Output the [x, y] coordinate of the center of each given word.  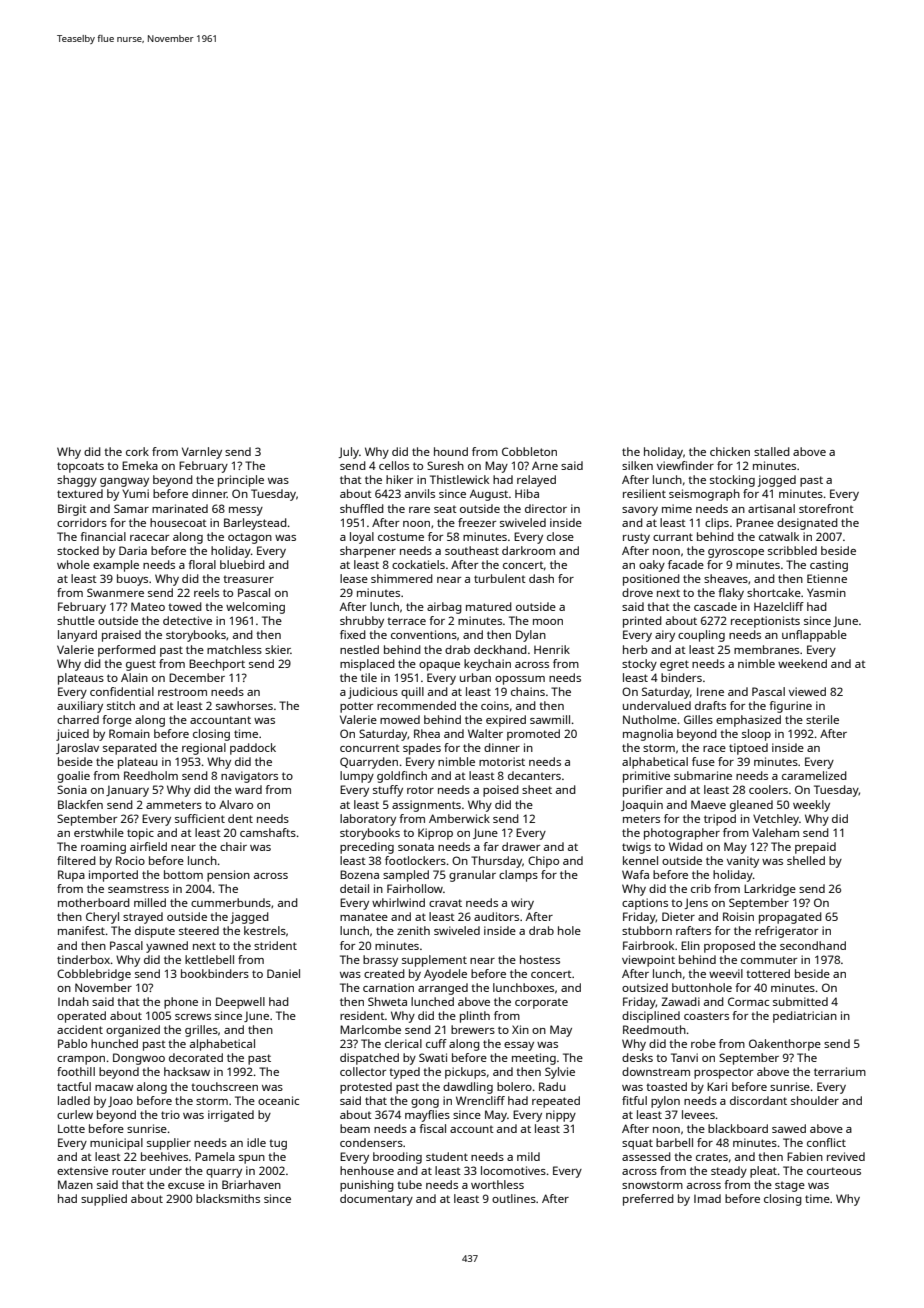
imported [113, 876]
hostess [540, 959]
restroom [182, 692]
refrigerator [786, 932]
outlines [514, 1198]
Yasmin [826, 592]
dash [541, 578]
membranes [766, 649]
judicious [373, 693]
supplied [104, 1200]
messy [246, 511]
